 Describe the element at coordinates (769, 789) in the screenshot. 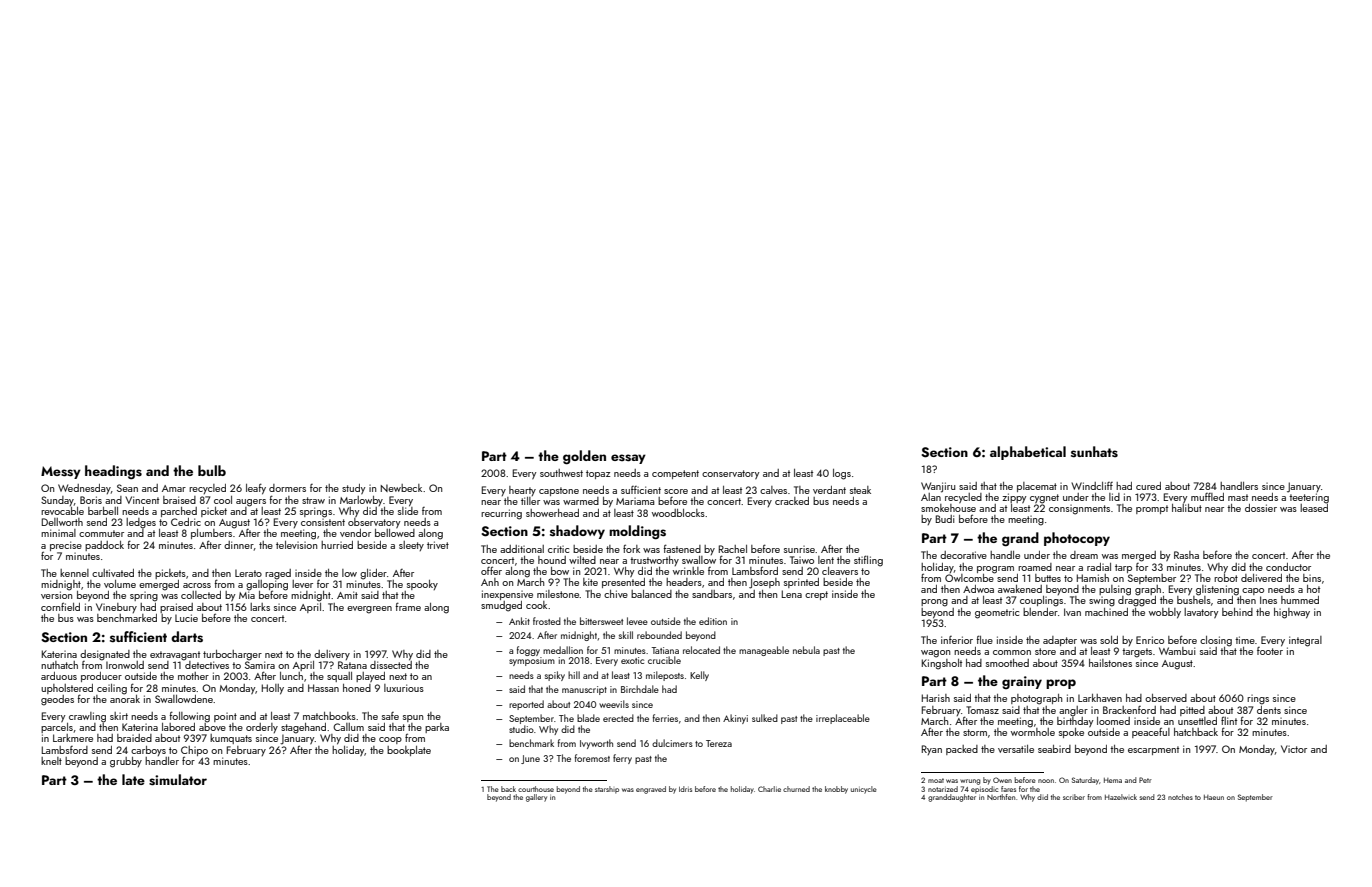

I see `Charlie` at that location.
